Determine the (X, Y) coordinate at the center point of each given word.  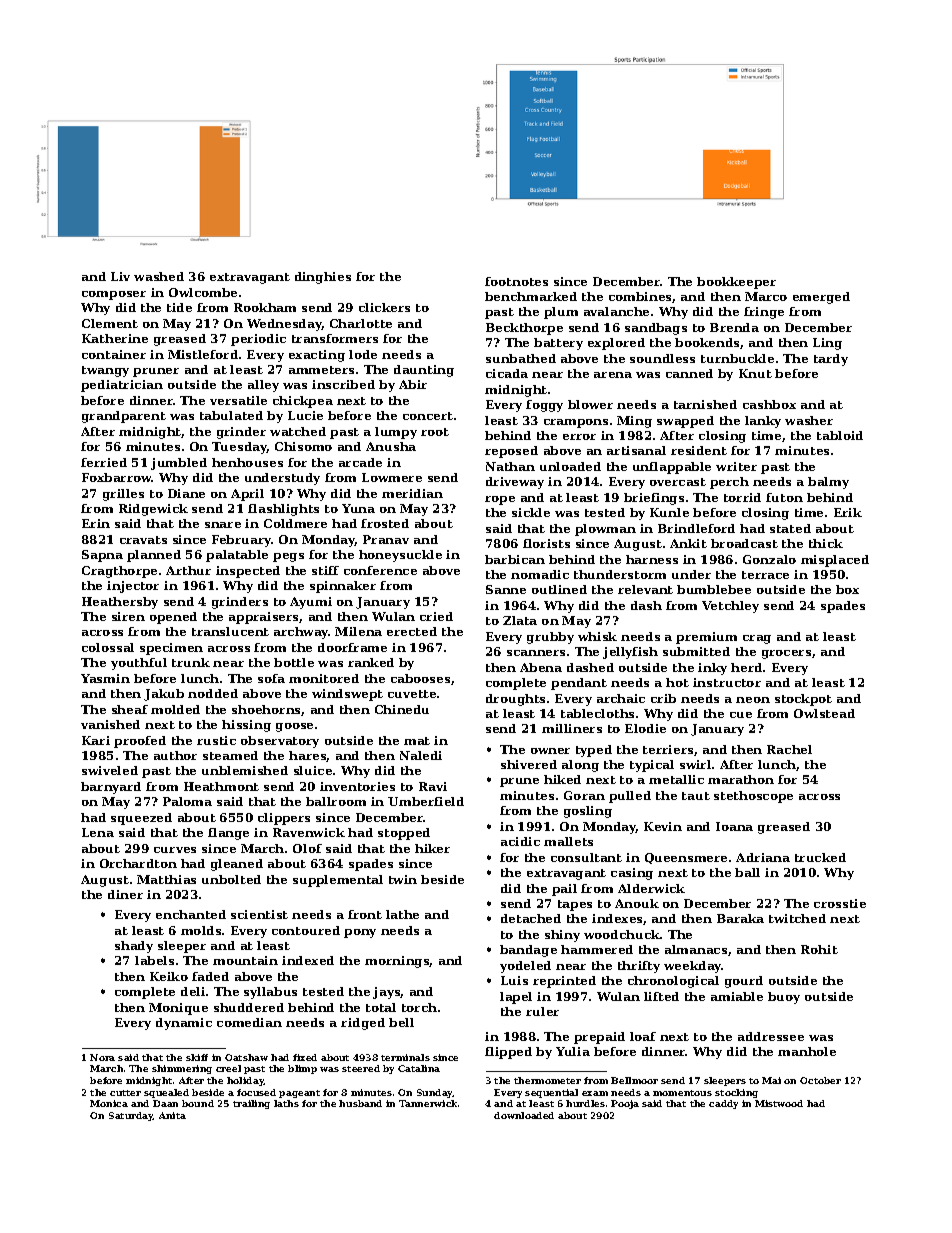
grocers (786, 654)
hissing (246, 726)
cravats (143, 540)
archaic (621, 698)
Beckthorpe (524, 329)
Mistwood (779, 1103)
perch (729, 483)
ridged (363, 1024)
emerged (821, 298)
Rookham (265, 307)
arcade (360, 462)
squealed (166, 1093)
